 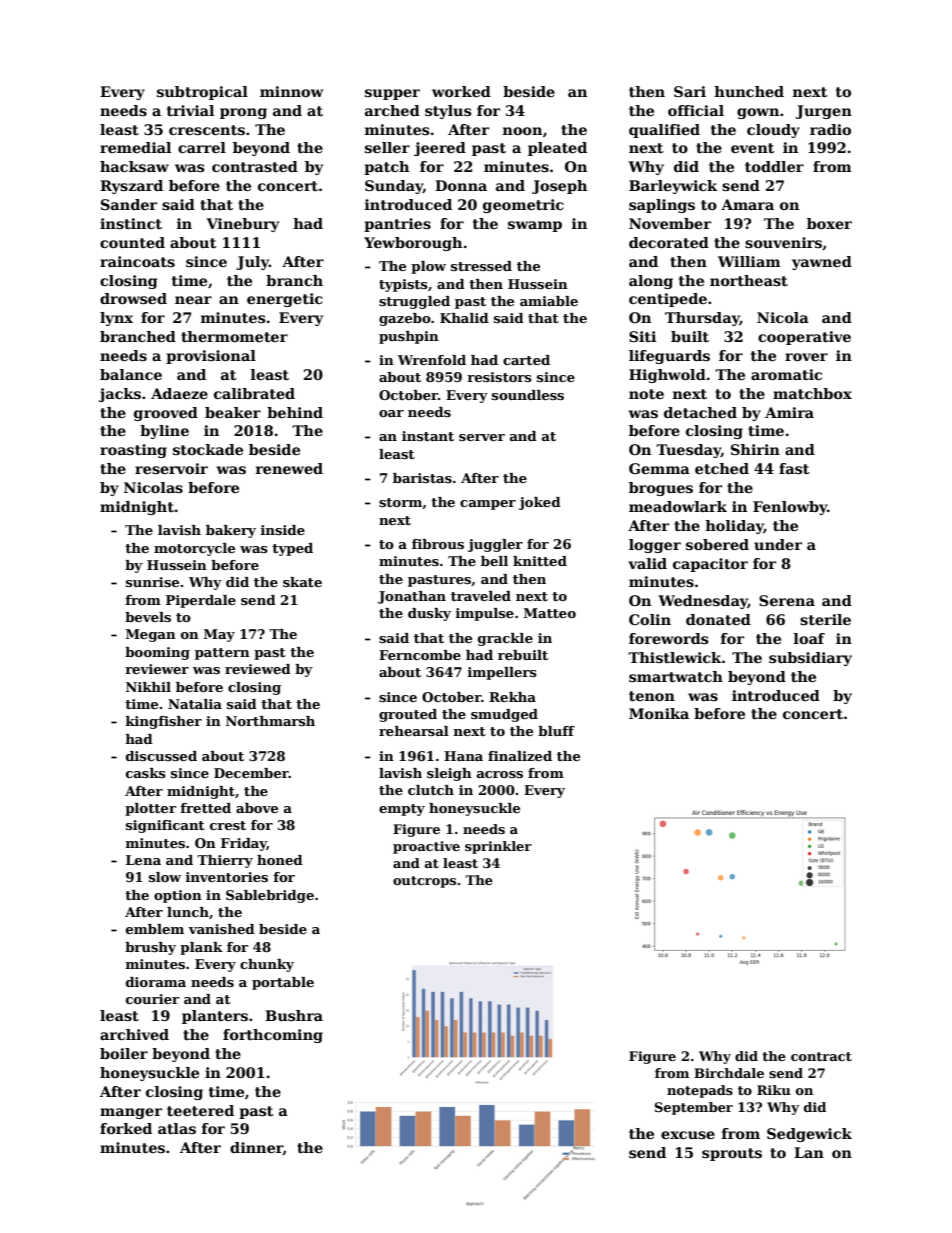 What do you see at coordinates (202, 93) in the page?
I see `subtropical` at bounding box center [202, 93].
